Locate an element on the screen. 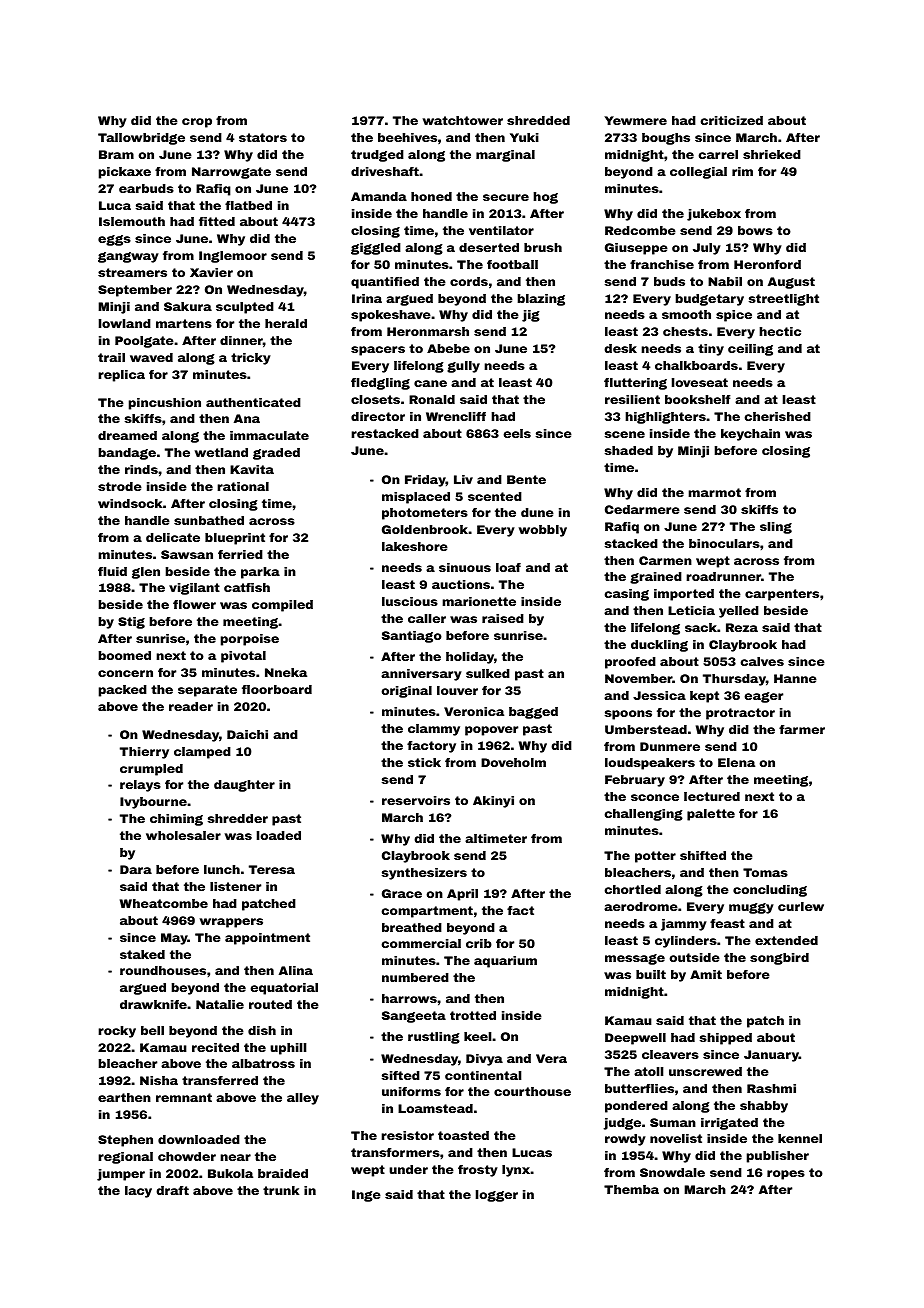  Ronald is located at coordinates (432, 399).
